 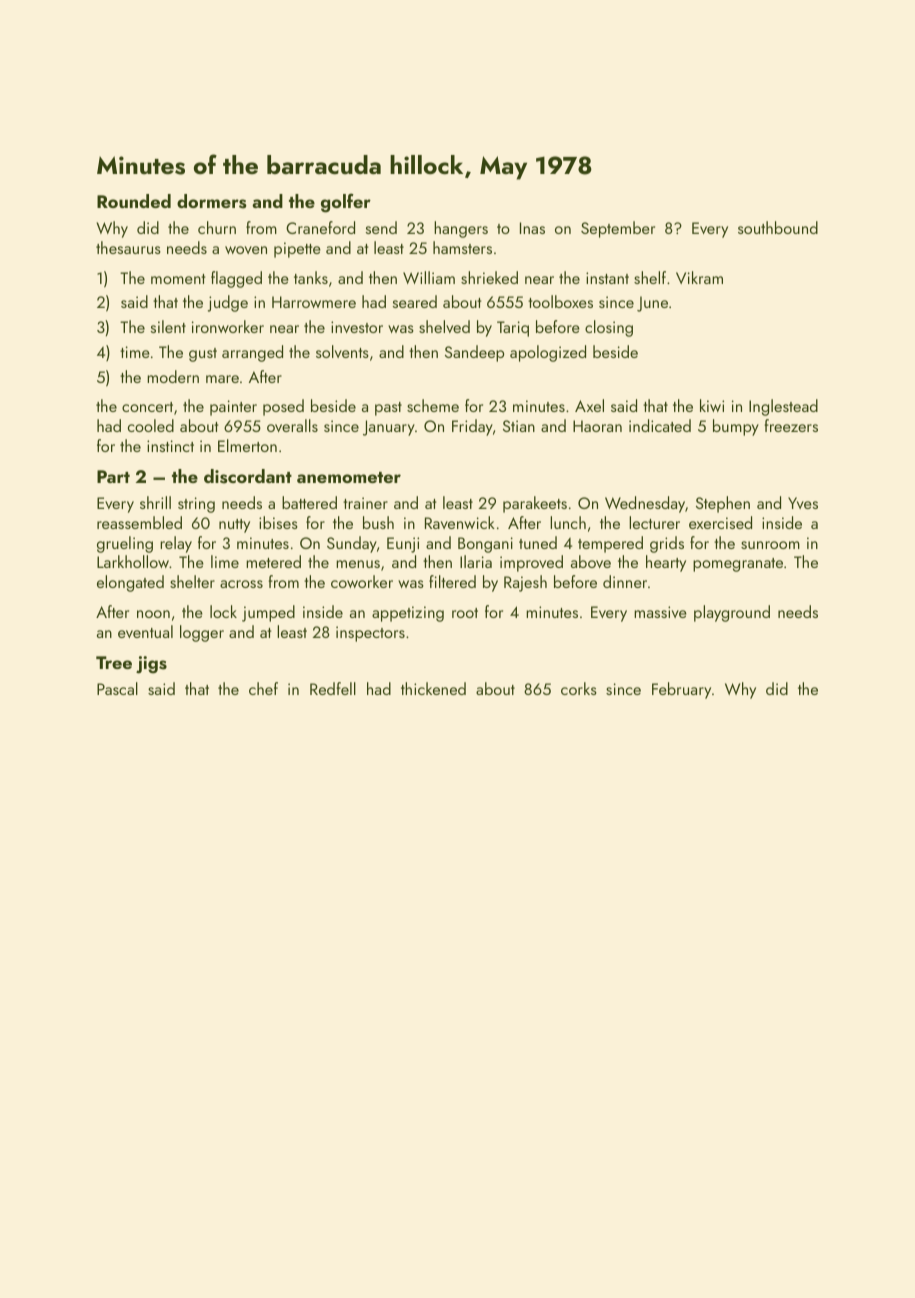 I want to click on Rounded, so click(x=134, y=201).
